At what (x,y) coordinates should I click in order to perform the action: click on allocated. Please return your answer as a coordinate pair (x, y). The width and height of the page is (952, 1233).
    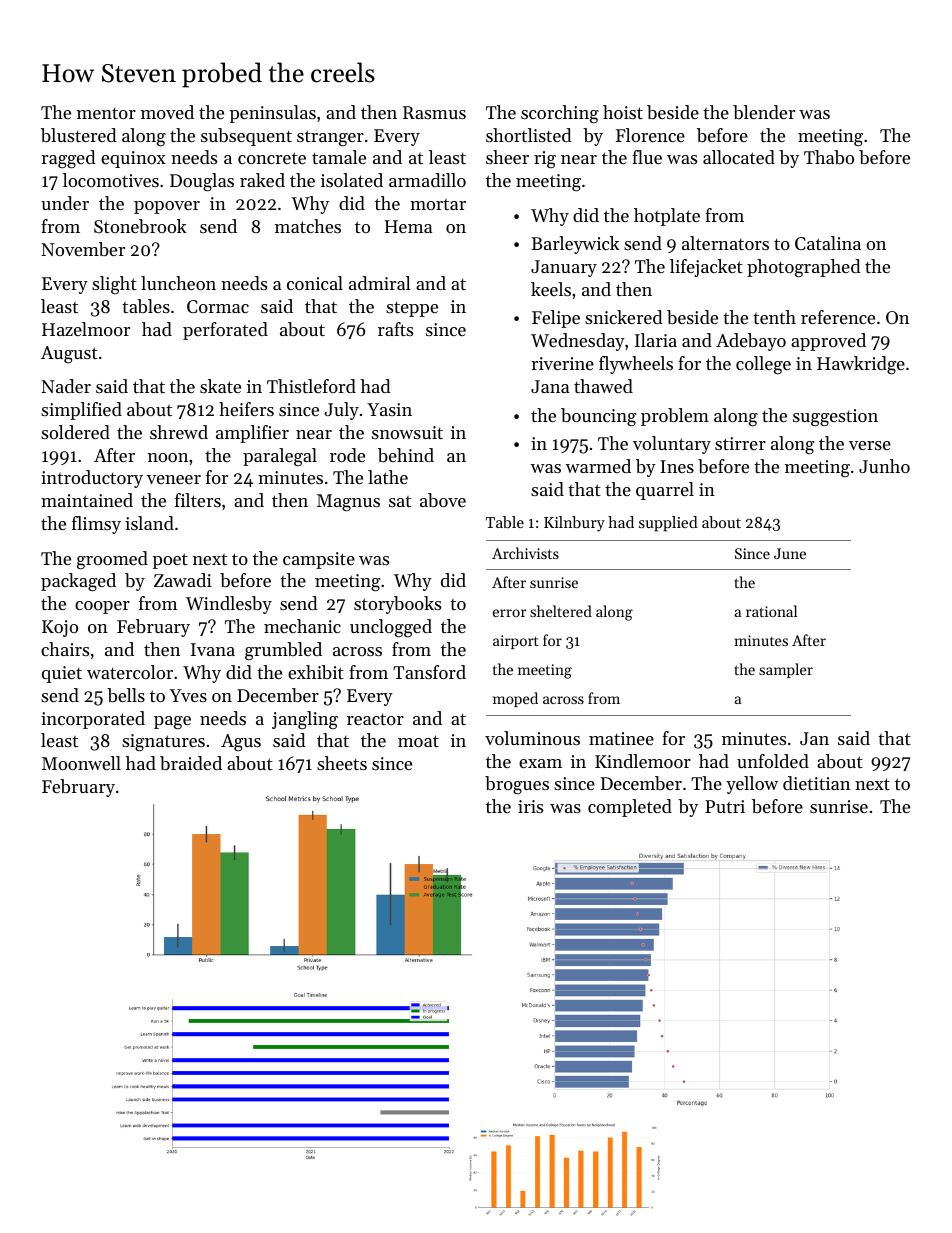
    Looking at the image, I should click on (739, 157).
